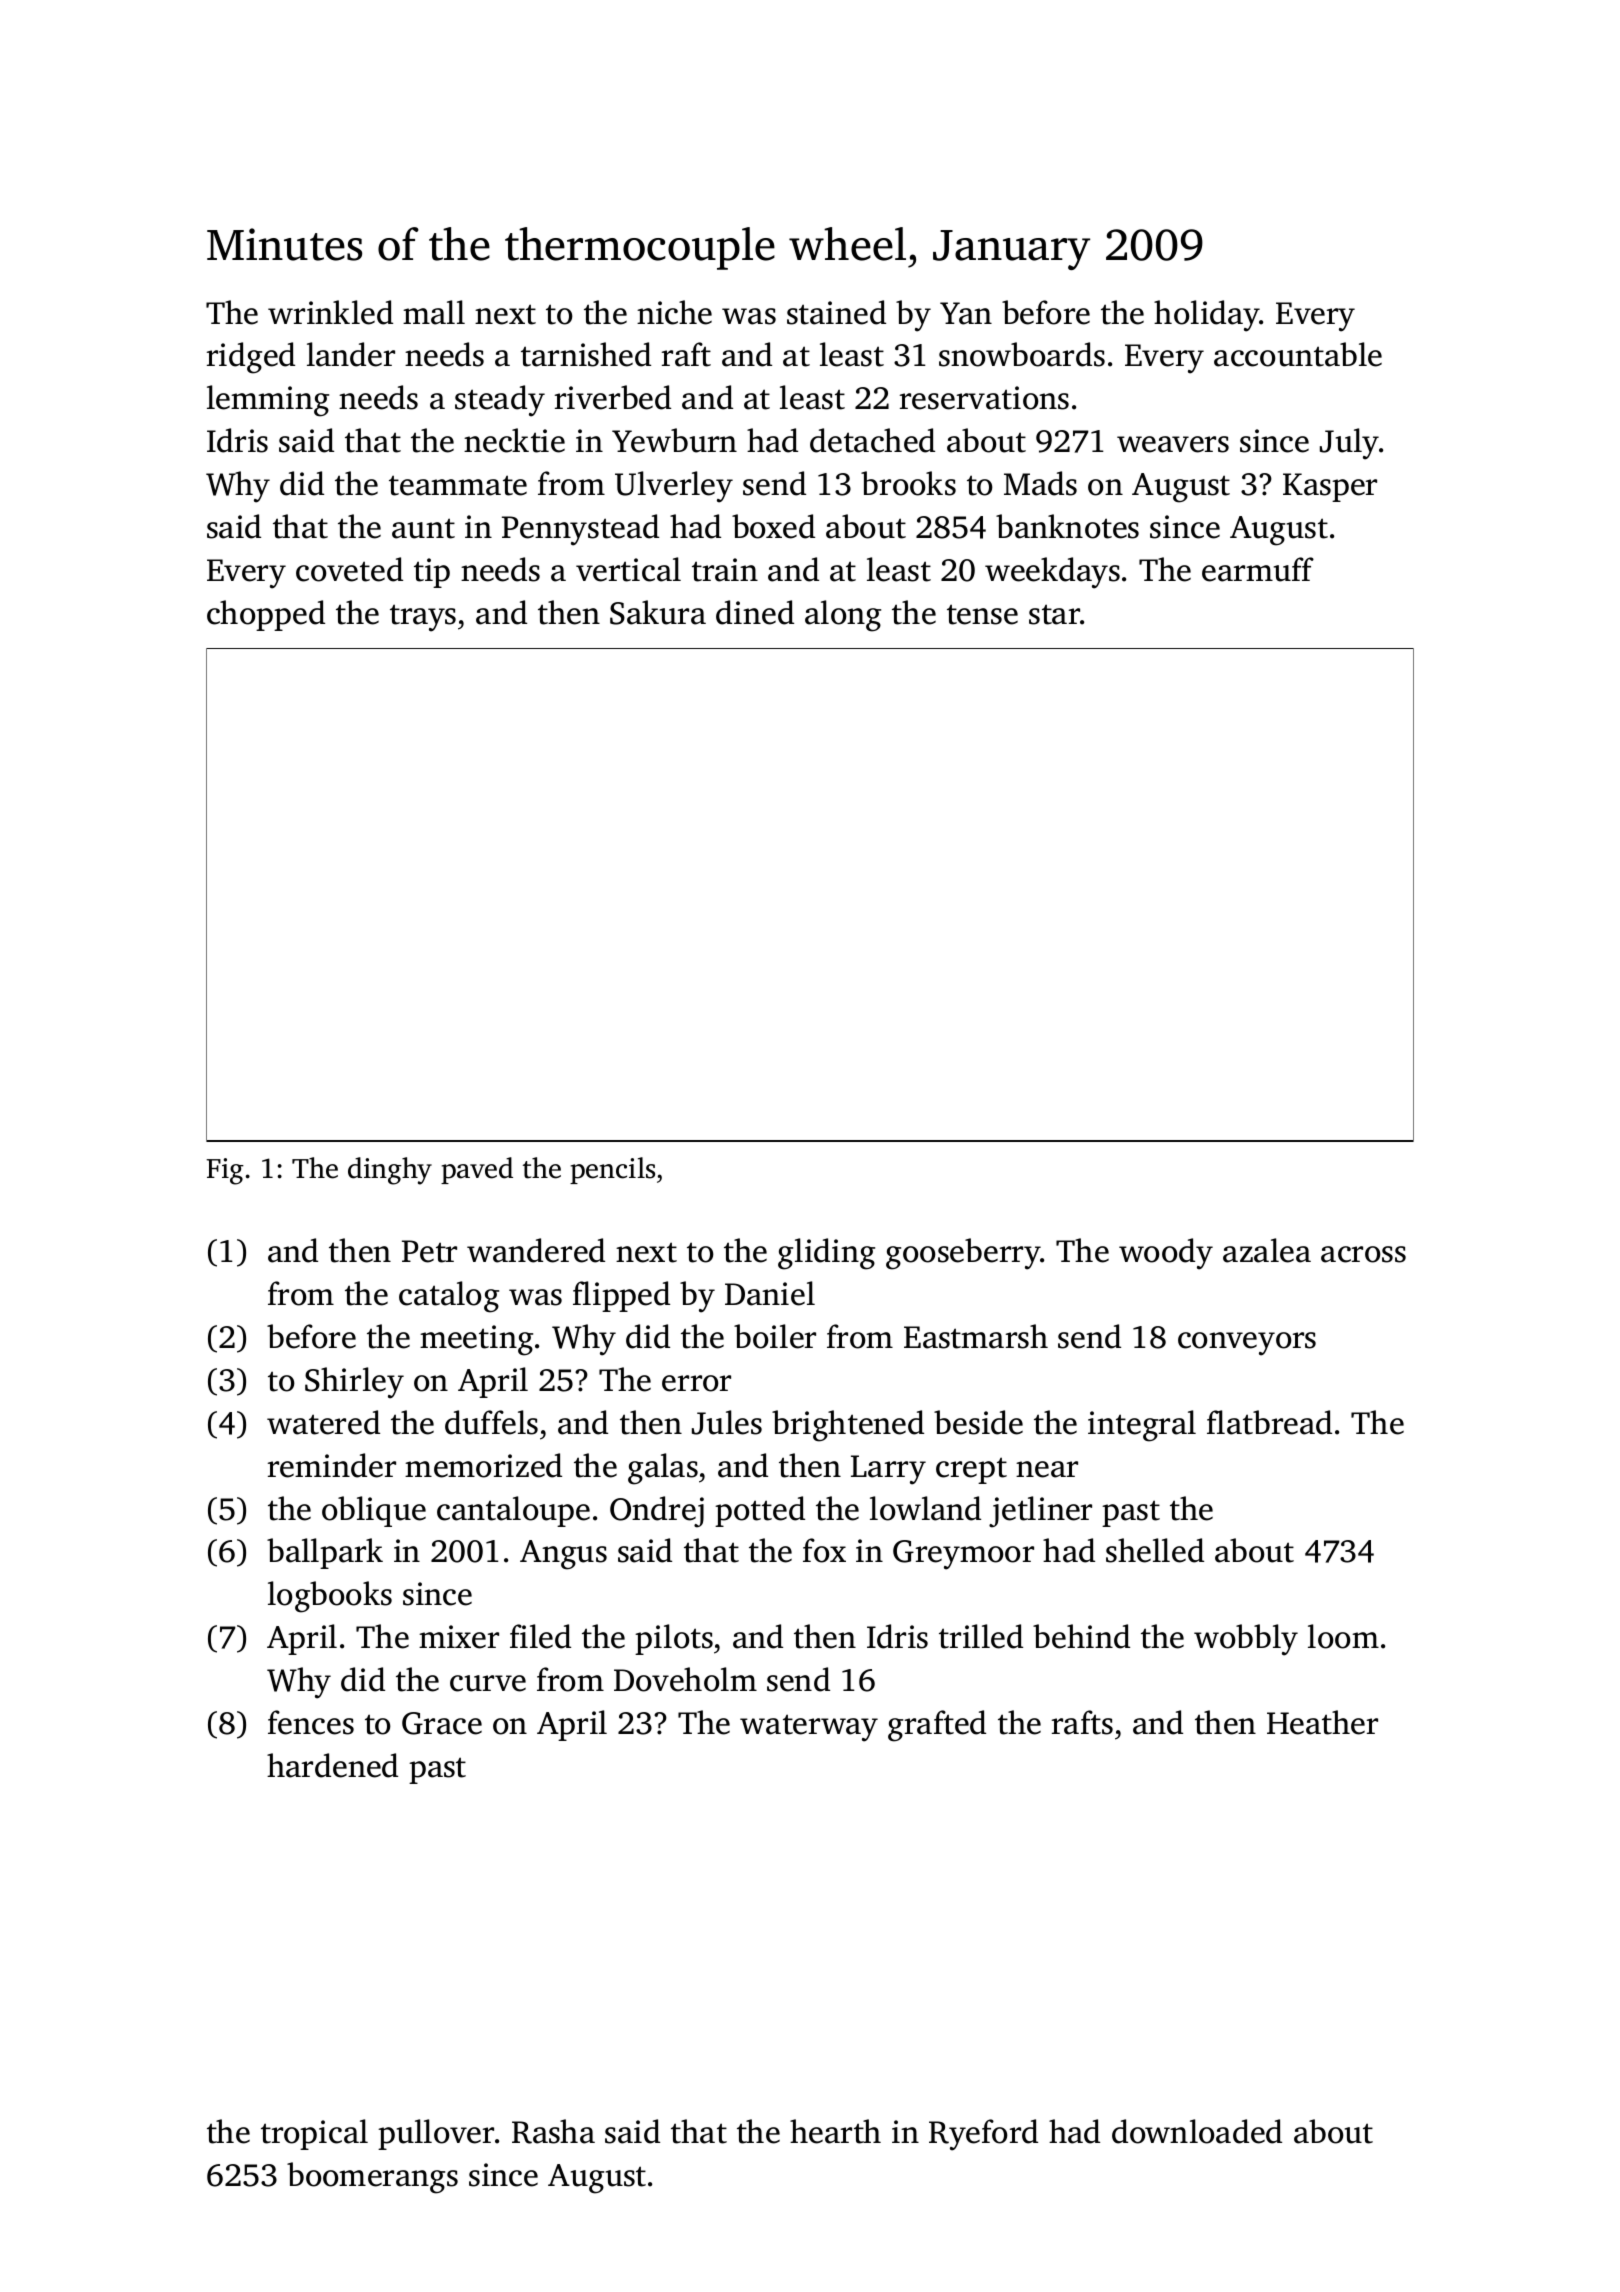  What do you see at coordinates (374, 1511) in the image?
I see `oblique` at bounding box center [374, 1511].
